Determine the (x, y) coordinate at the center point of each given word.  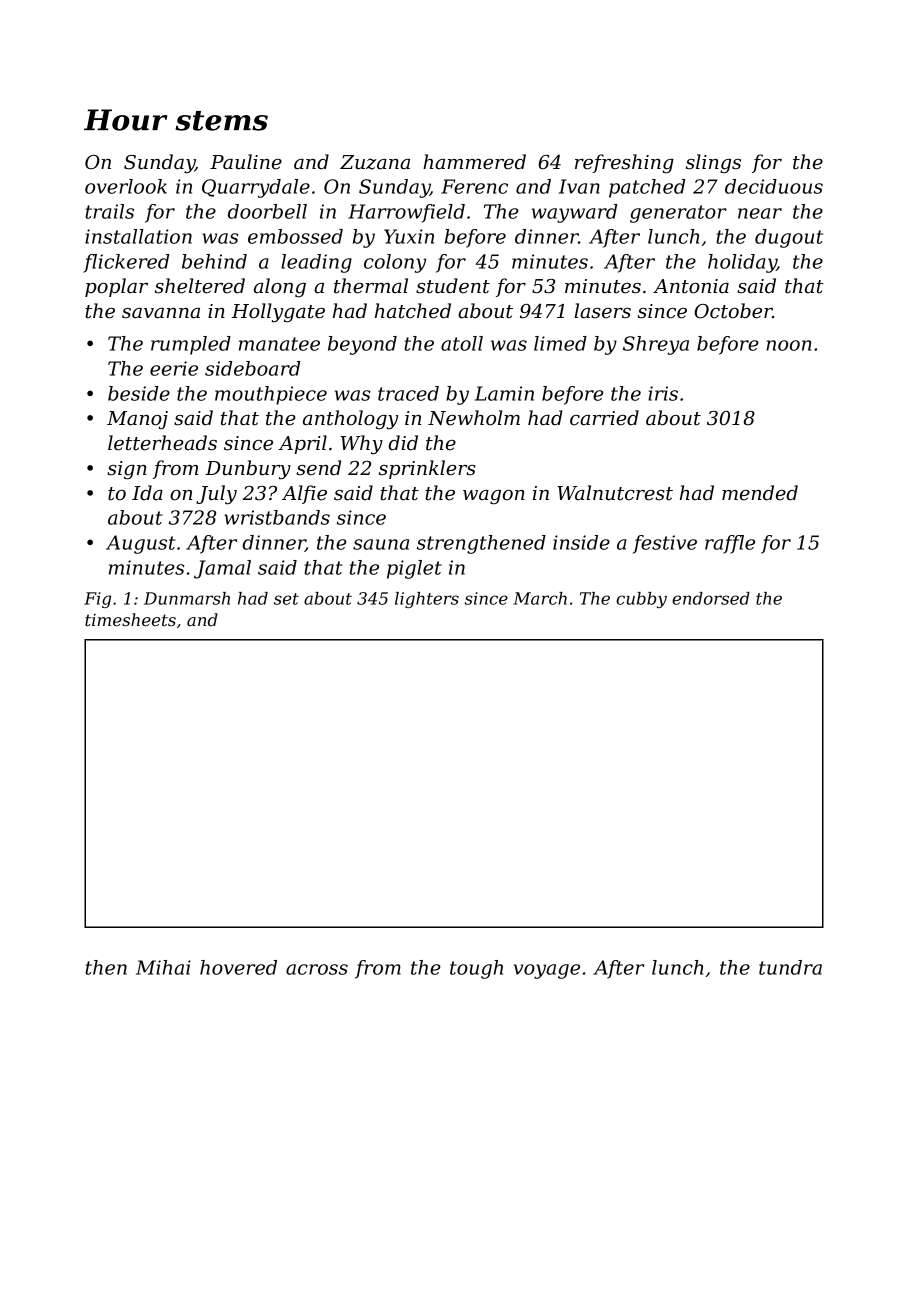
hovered (238, 967)
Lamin (504, 393)
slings (713, 164)
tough (476, 969)
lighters (427, 600)
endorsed (711, 598)
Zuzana (375, 162)
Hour (126, 120)
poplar (116, 287)
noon (788, 345)
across (317, 969)
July (216, 495)
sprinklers (427, 469)
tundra (790, 967)
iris (663, 393)
